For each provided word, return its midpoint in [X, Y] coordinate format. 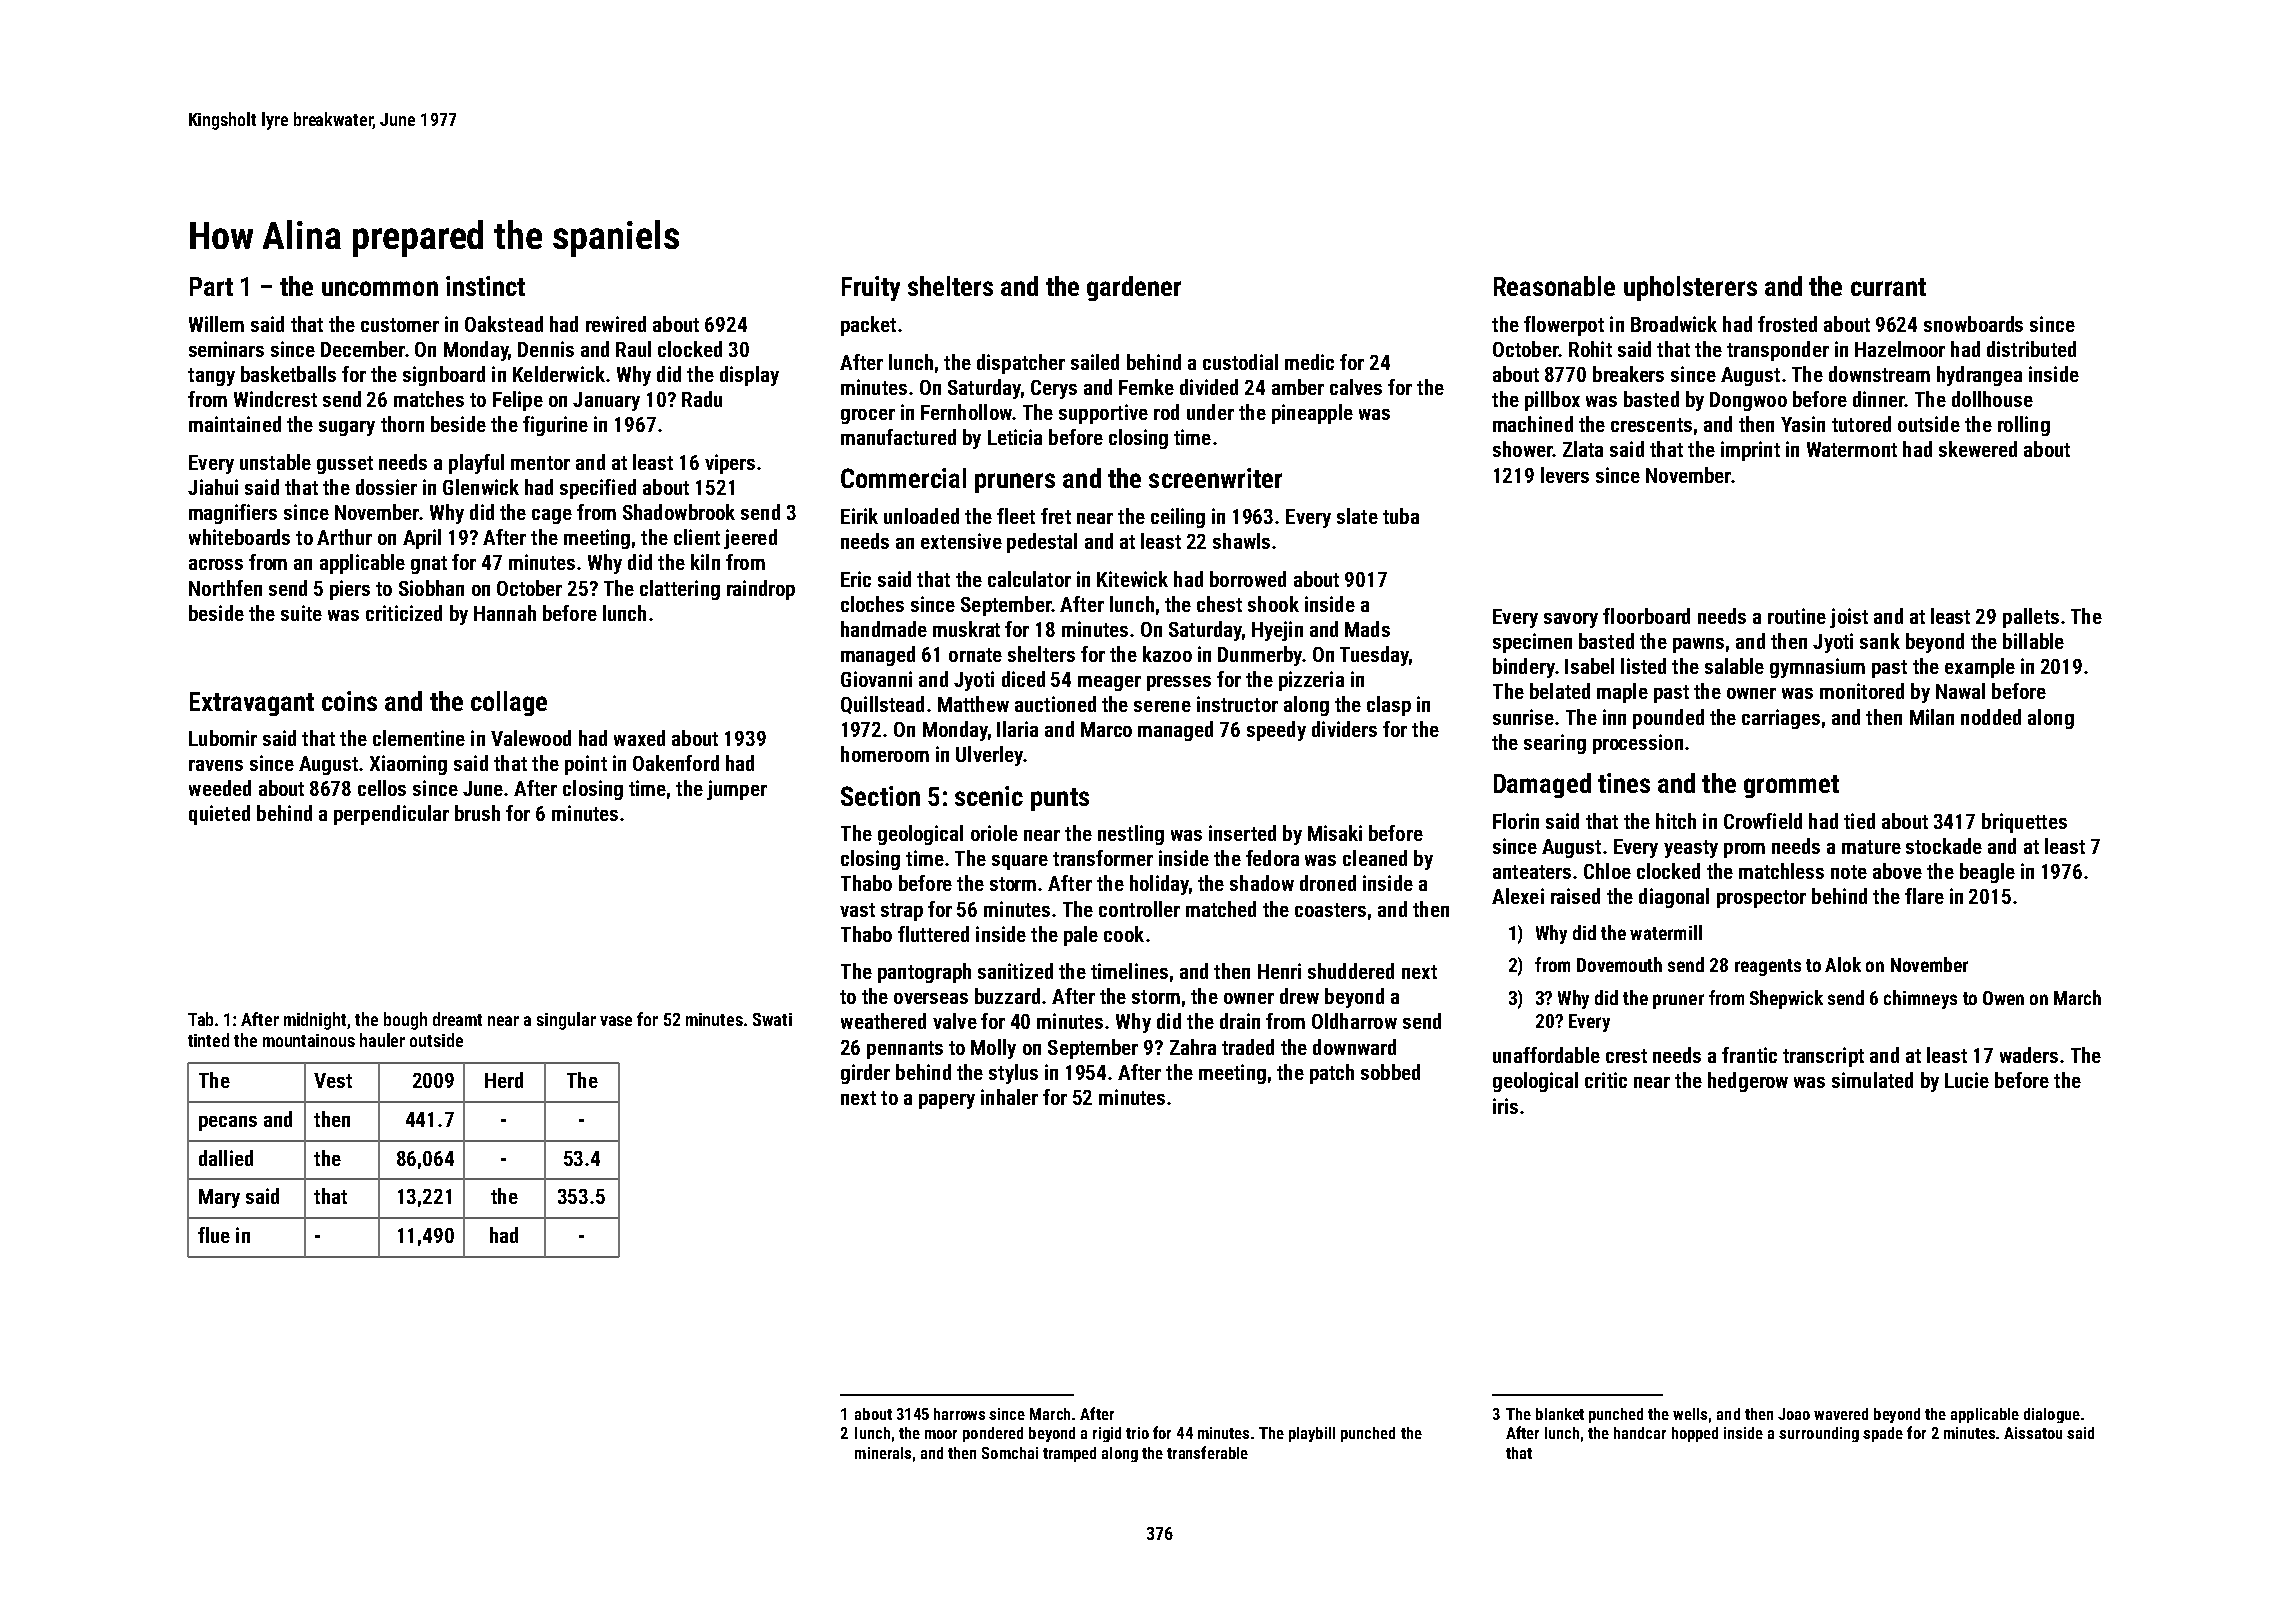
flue [214, 1235]
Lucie [1967, 1080]
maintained [235, 424]
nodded [1991, 717]
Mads [1367, 629]
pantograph [924, 973]
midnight [315, 1021]
